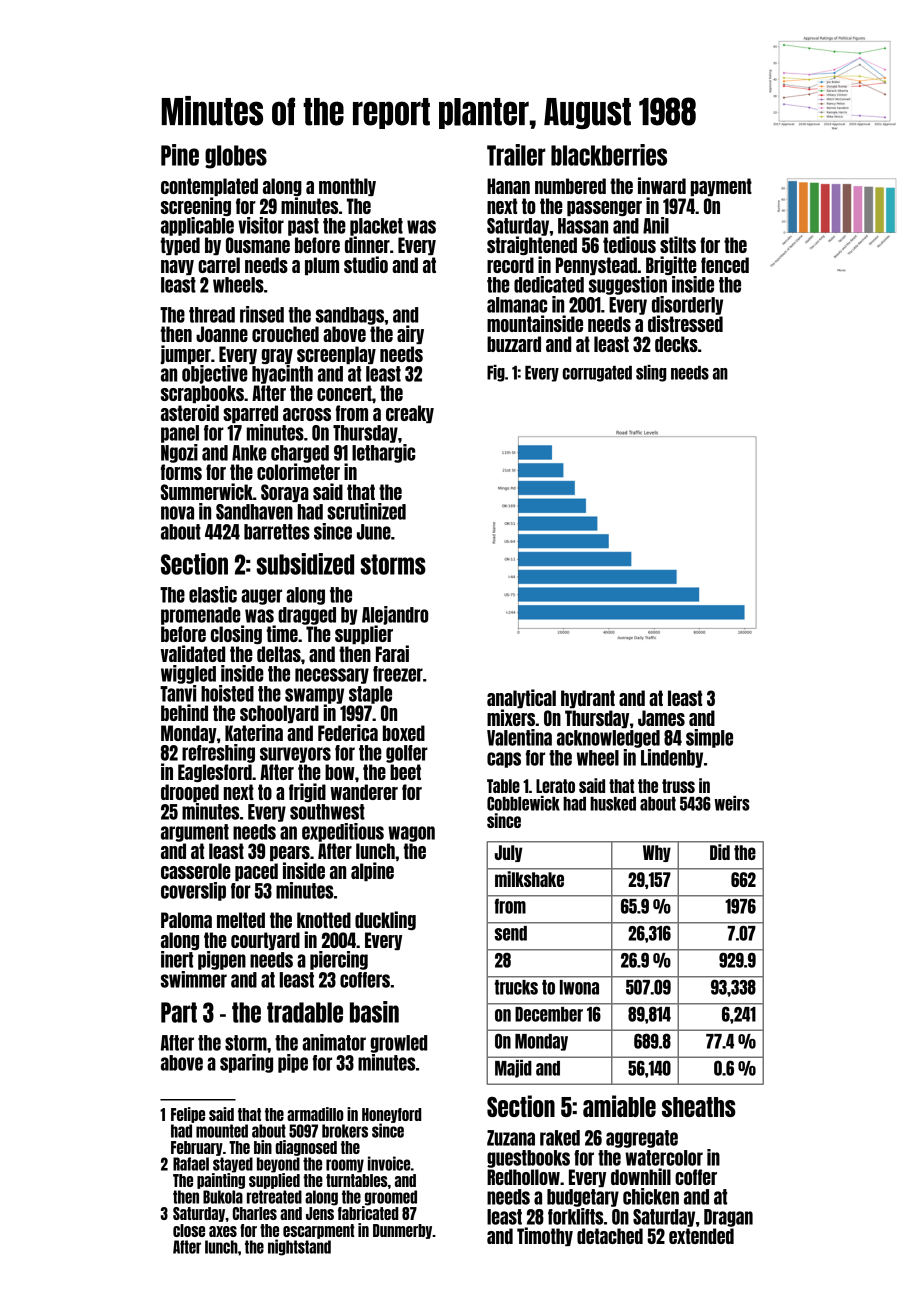 The height and width of the screenshot is (1311, 924). What do you see at coordinates (254, 512) in the screenshot?
I see `Sandhaven` at bounding box center [254, 512].
